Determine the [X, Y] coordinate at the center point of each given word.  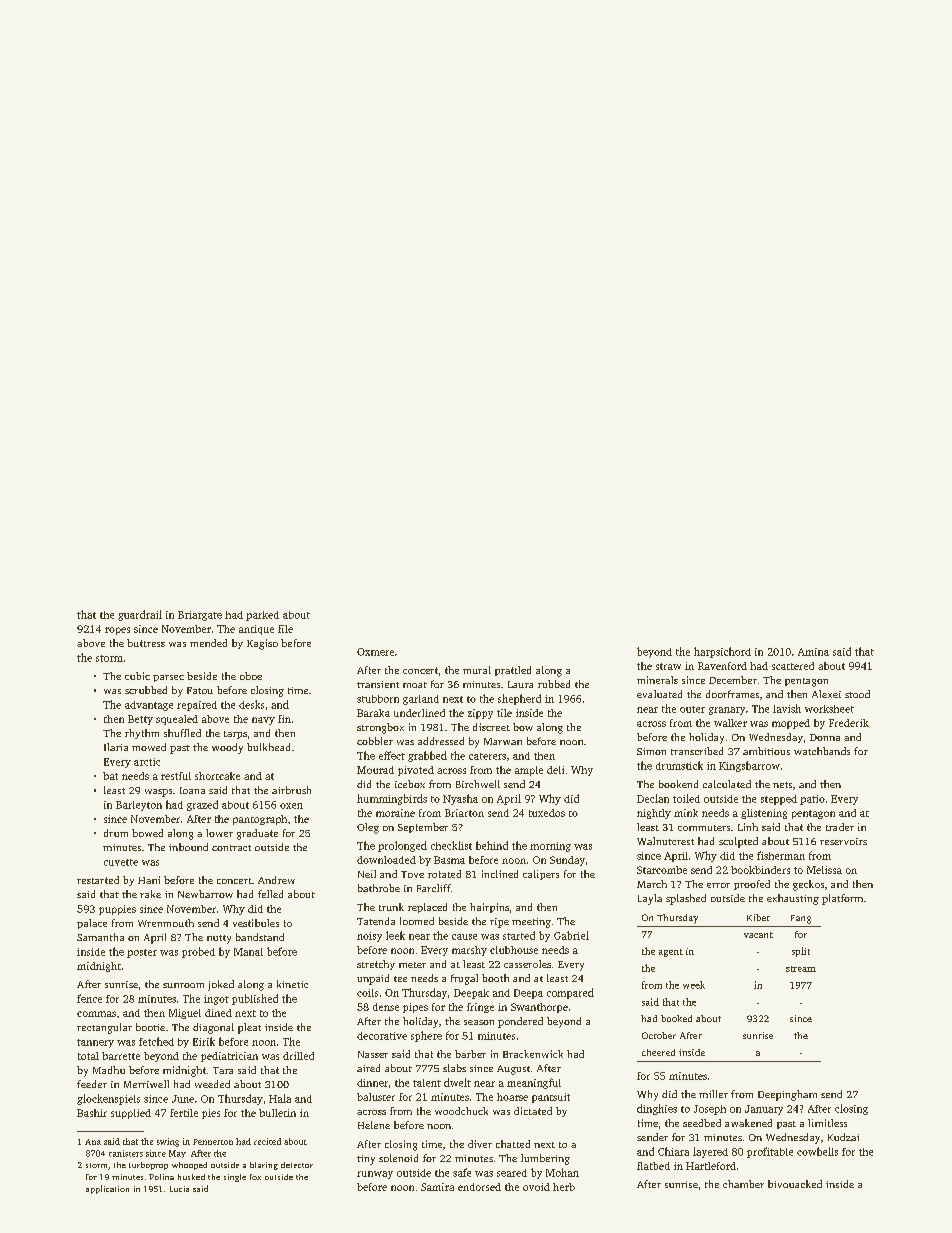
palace [92, 924]
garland [421, 700]
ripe [499, 923]
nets [782, 785]
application [107, 1189]
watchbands [822, 751]
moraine [395, 813]
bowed [147, 833]
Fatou [200, 690]
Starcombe [662, 870]
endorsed [479, 1187]
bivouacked [795, 1184]
